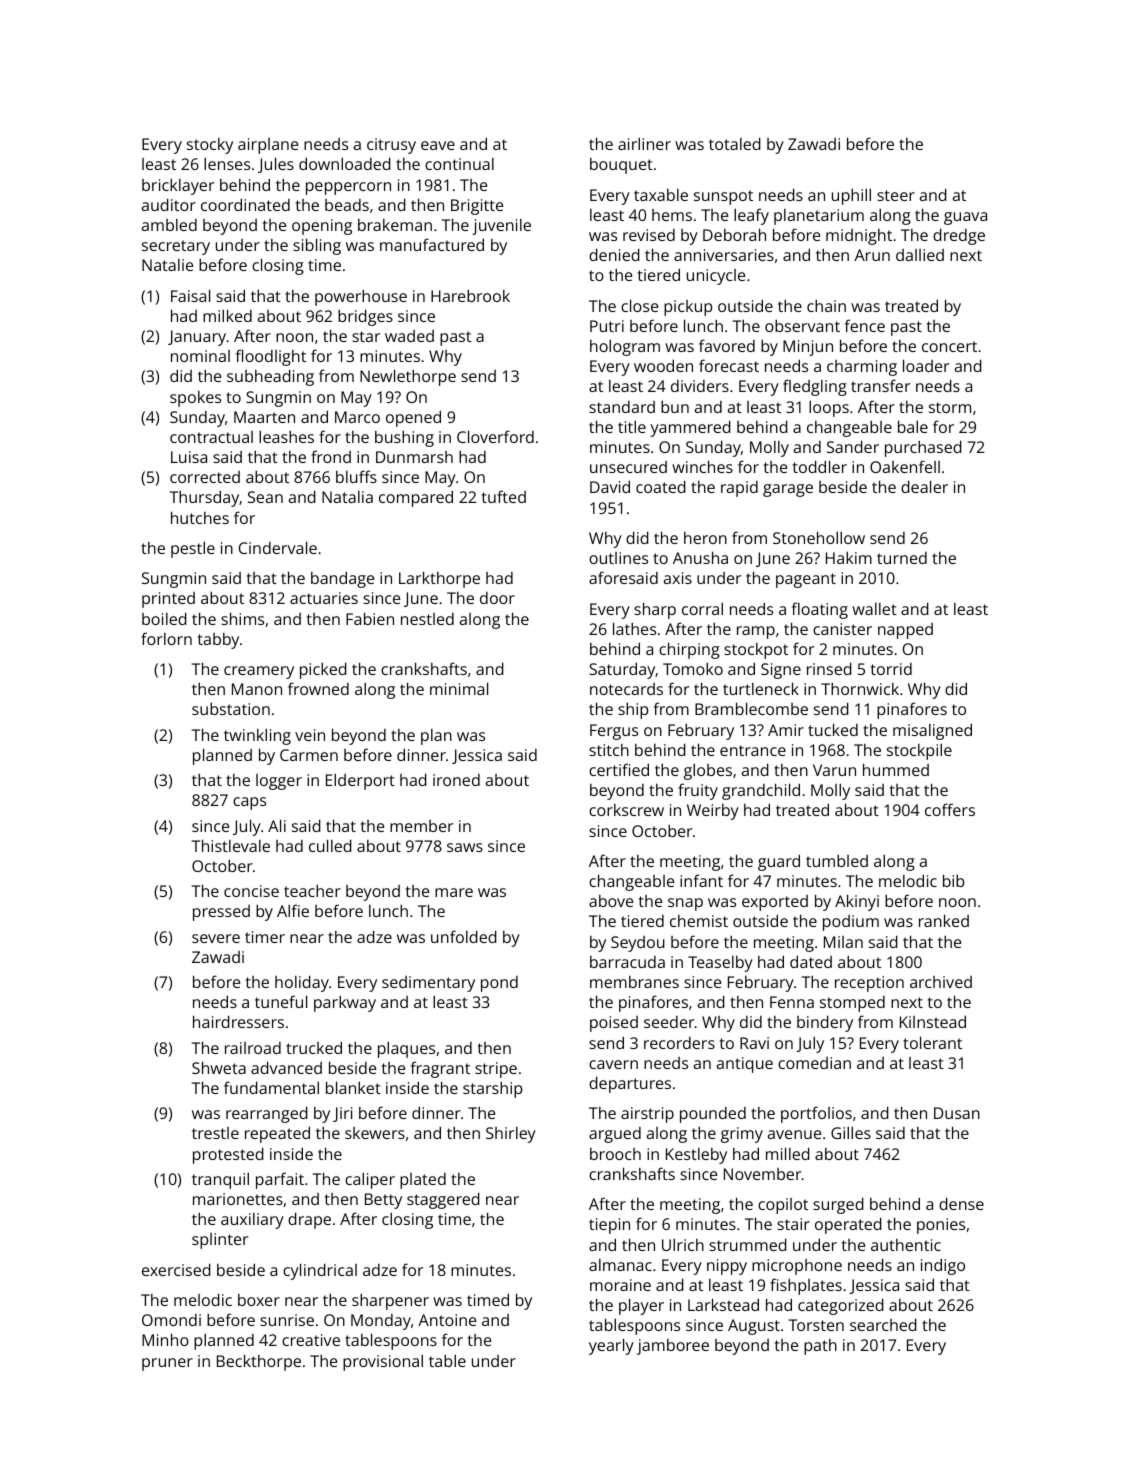  Describe the element at coordinates (330, 845) in the screenshot. I see `culled` at that location.
